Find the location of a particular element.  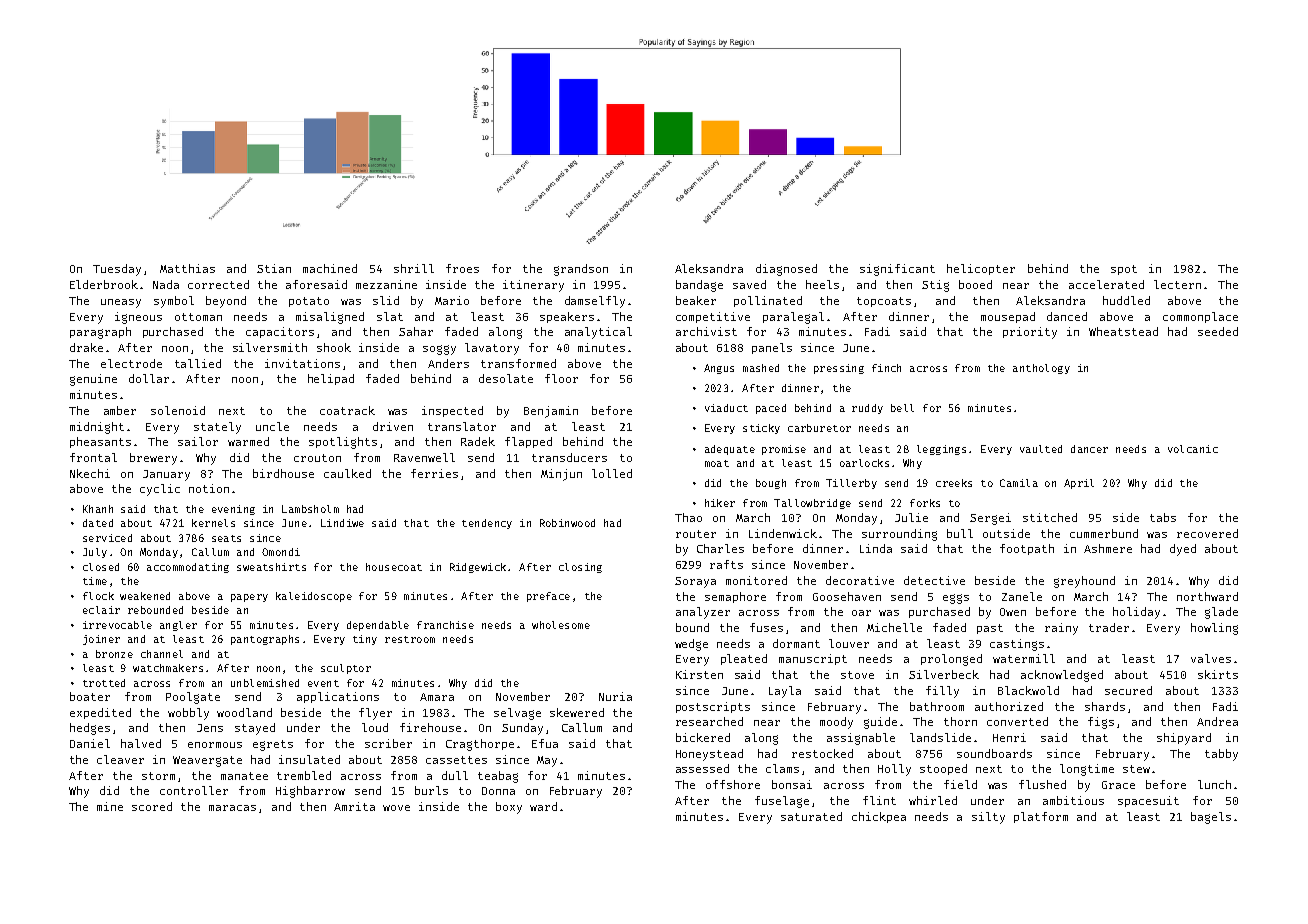

Robinwood is located at coordinates (567, 523).
